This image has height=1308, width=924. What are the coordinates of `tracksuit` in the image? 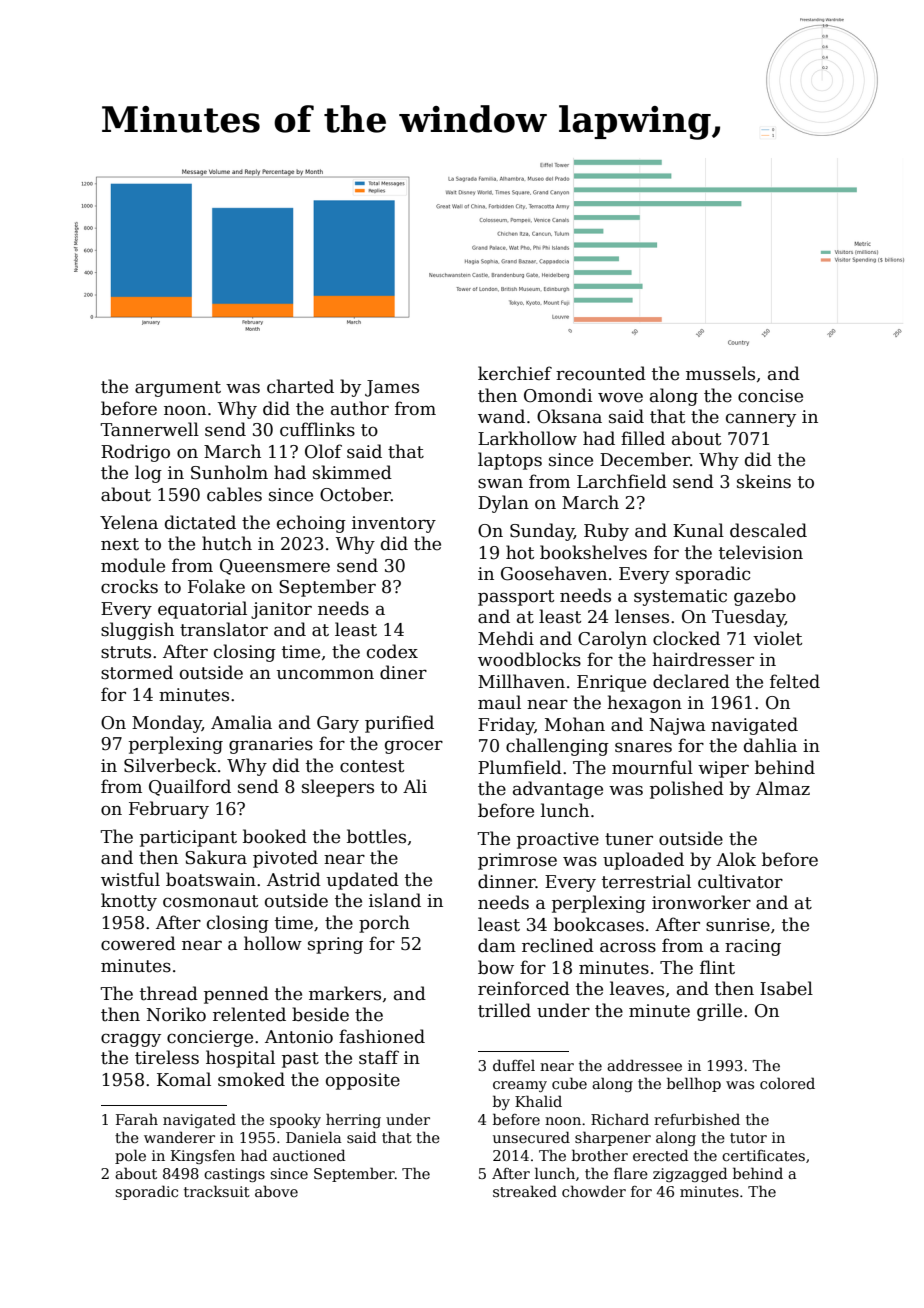 It's located at (217, 1191).
